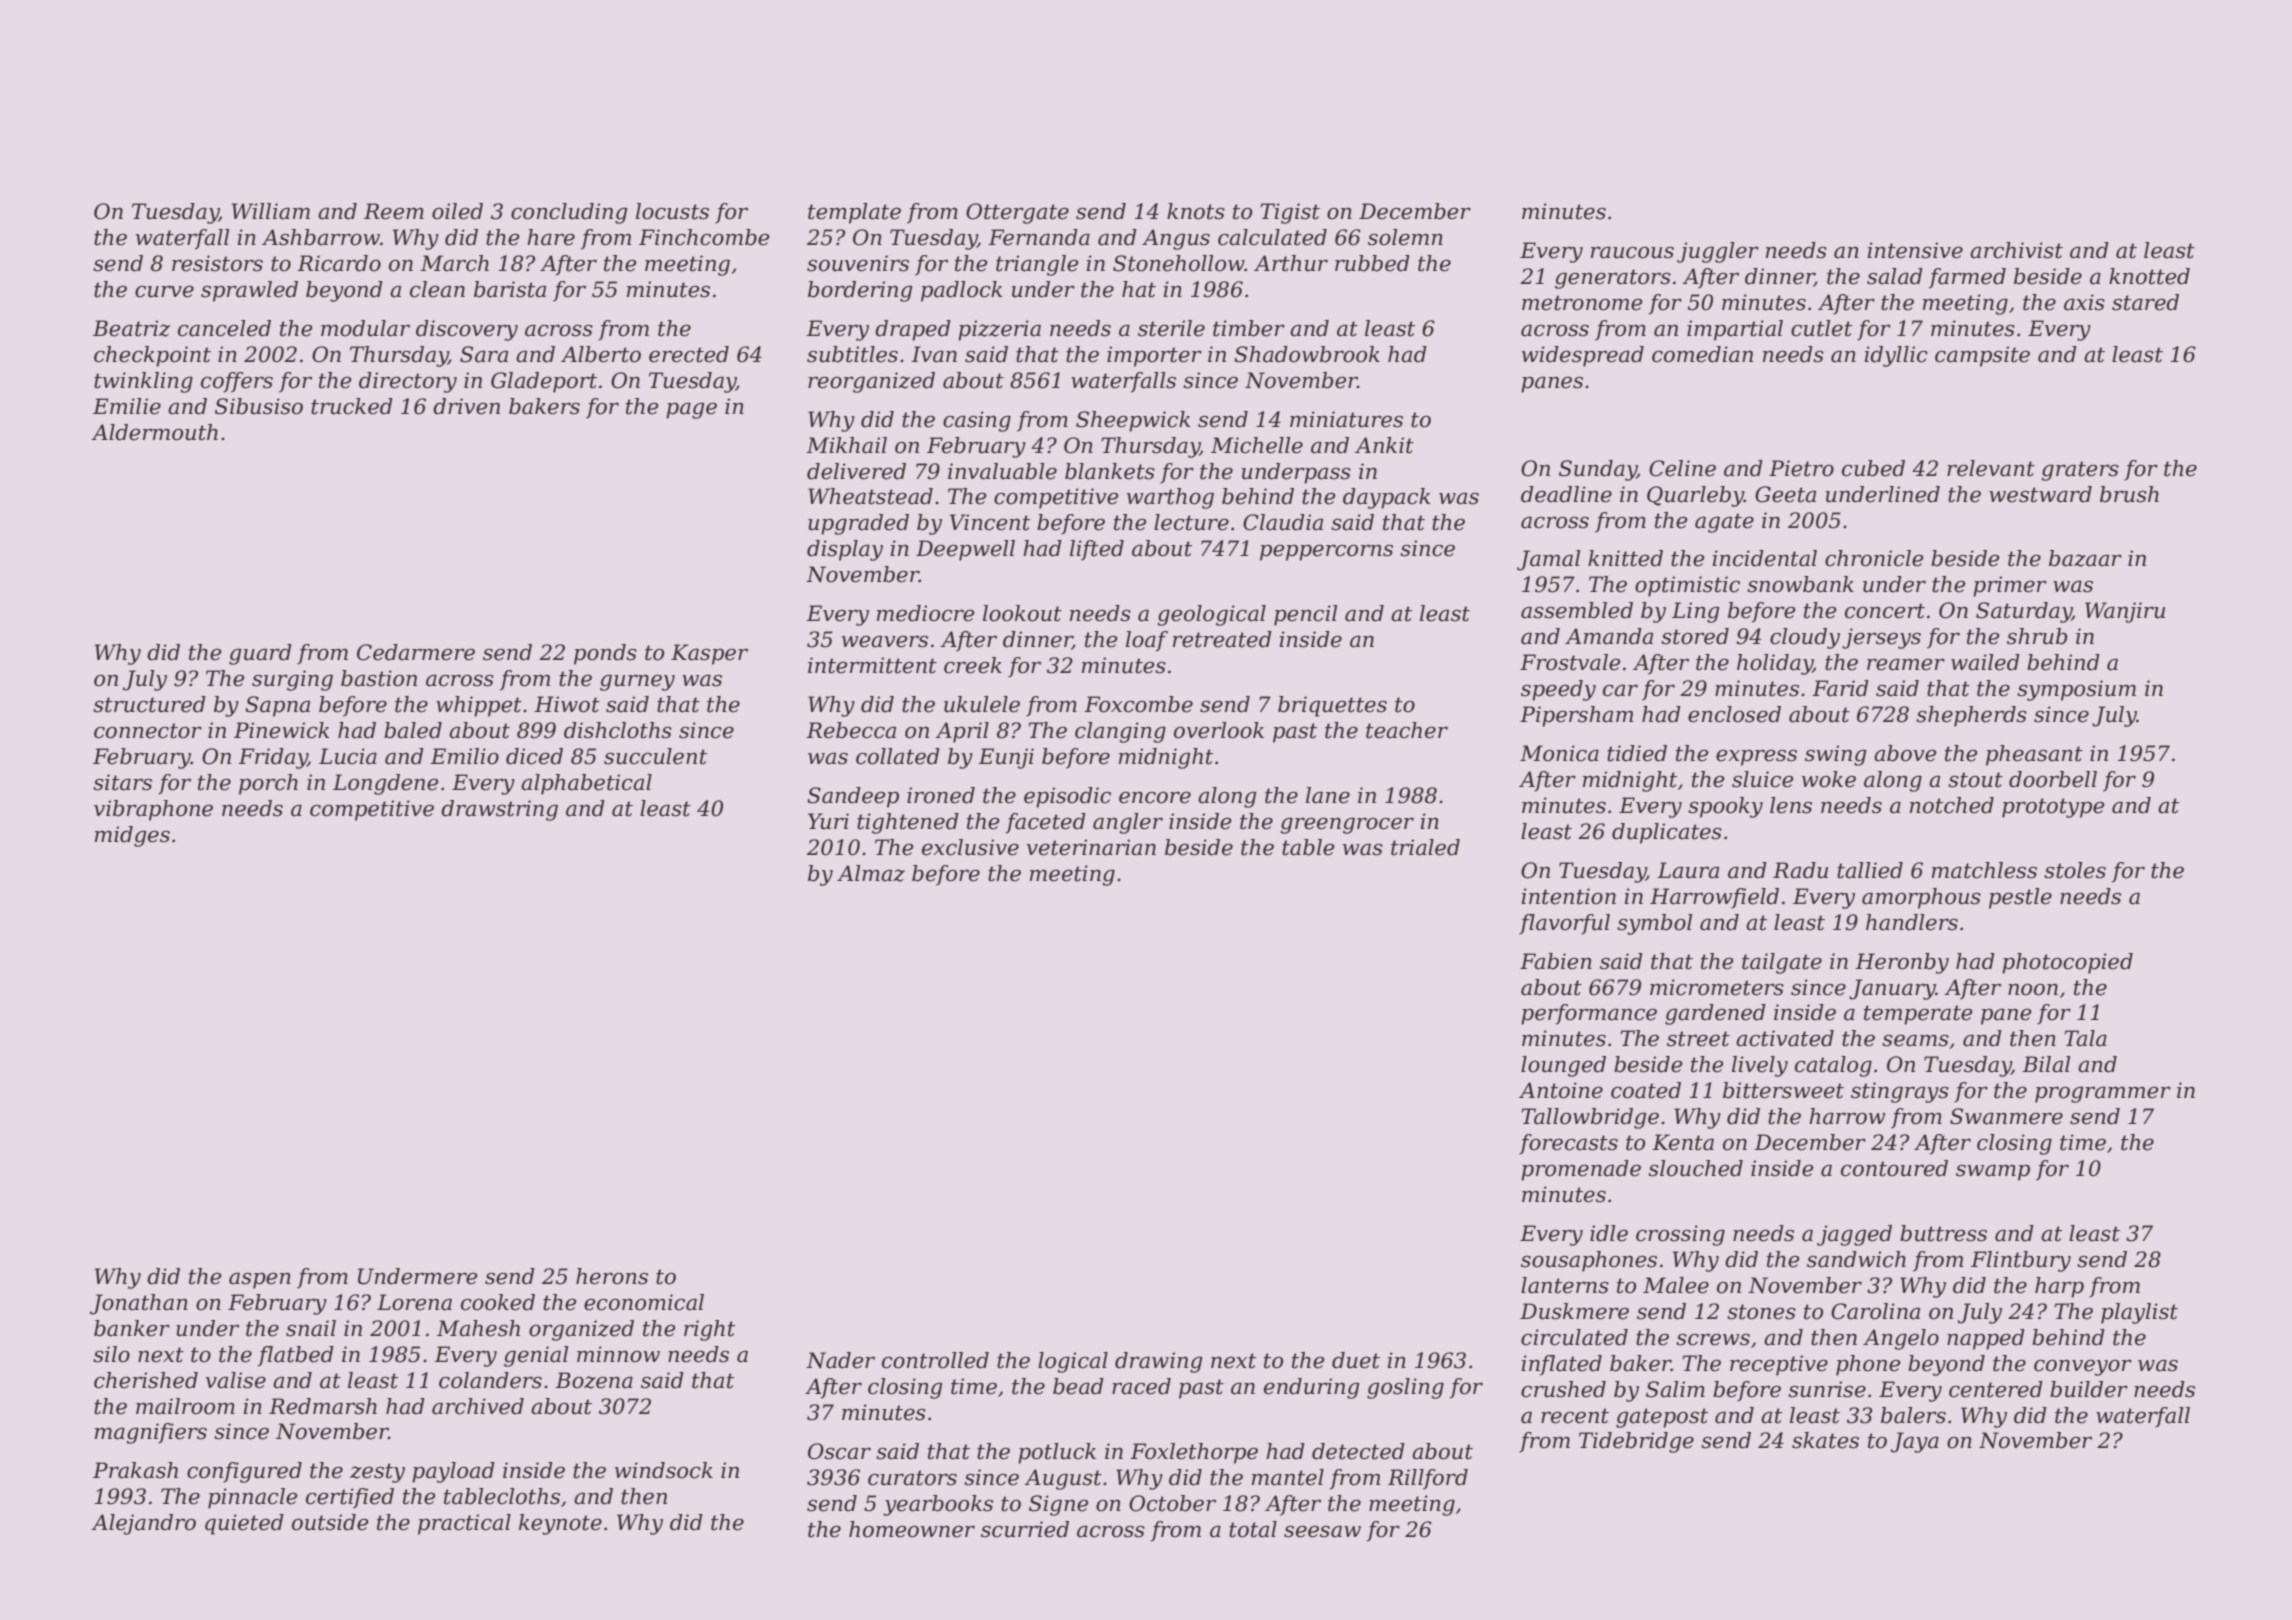  What do you see at coordinates (970, 847) in the screenshot?
I see `exclusive` at bounding box center [970, 847].
